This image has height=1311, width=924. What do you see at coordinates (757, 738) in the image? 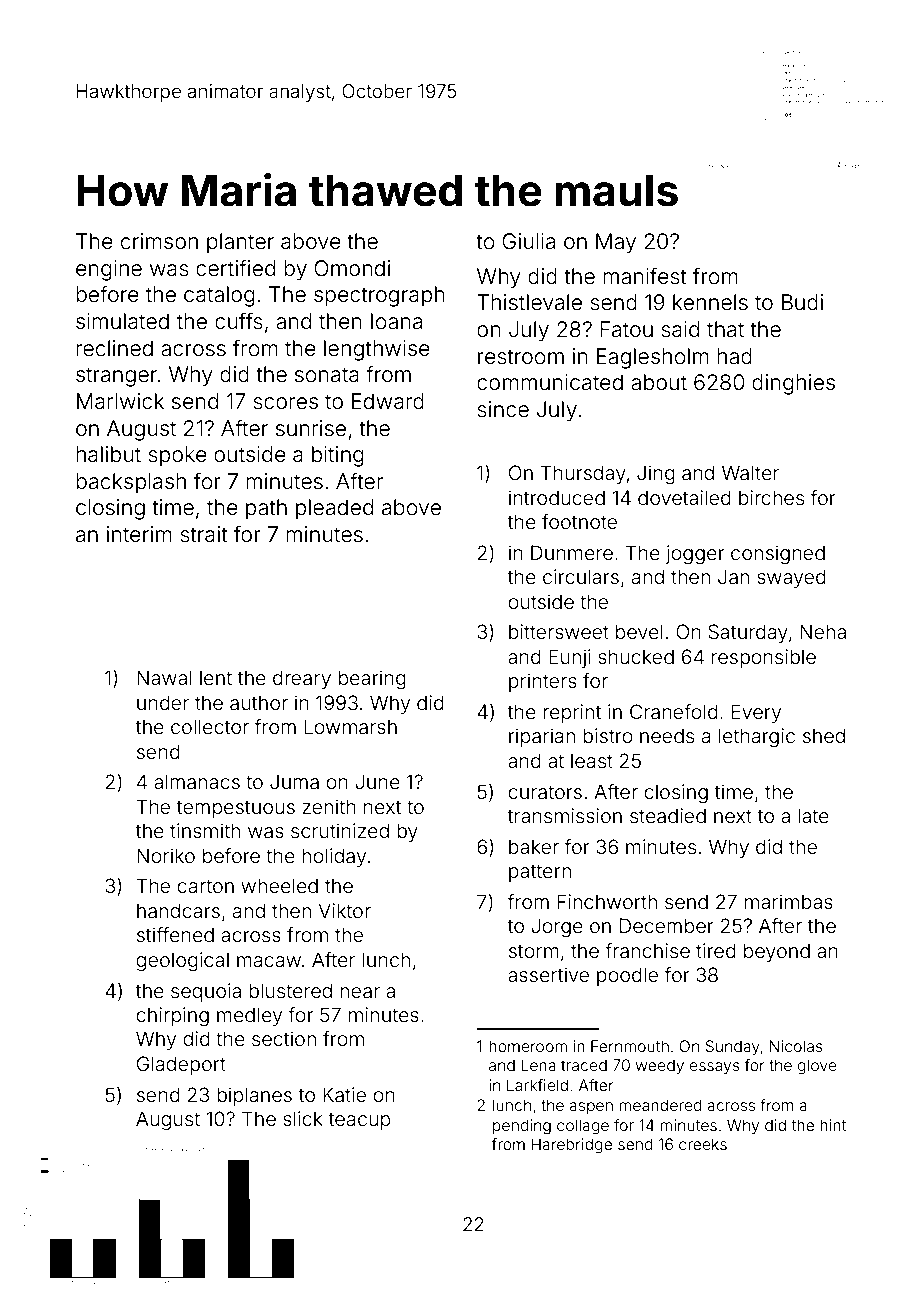
I see `lethargic` at bounding box center [757, 738].
